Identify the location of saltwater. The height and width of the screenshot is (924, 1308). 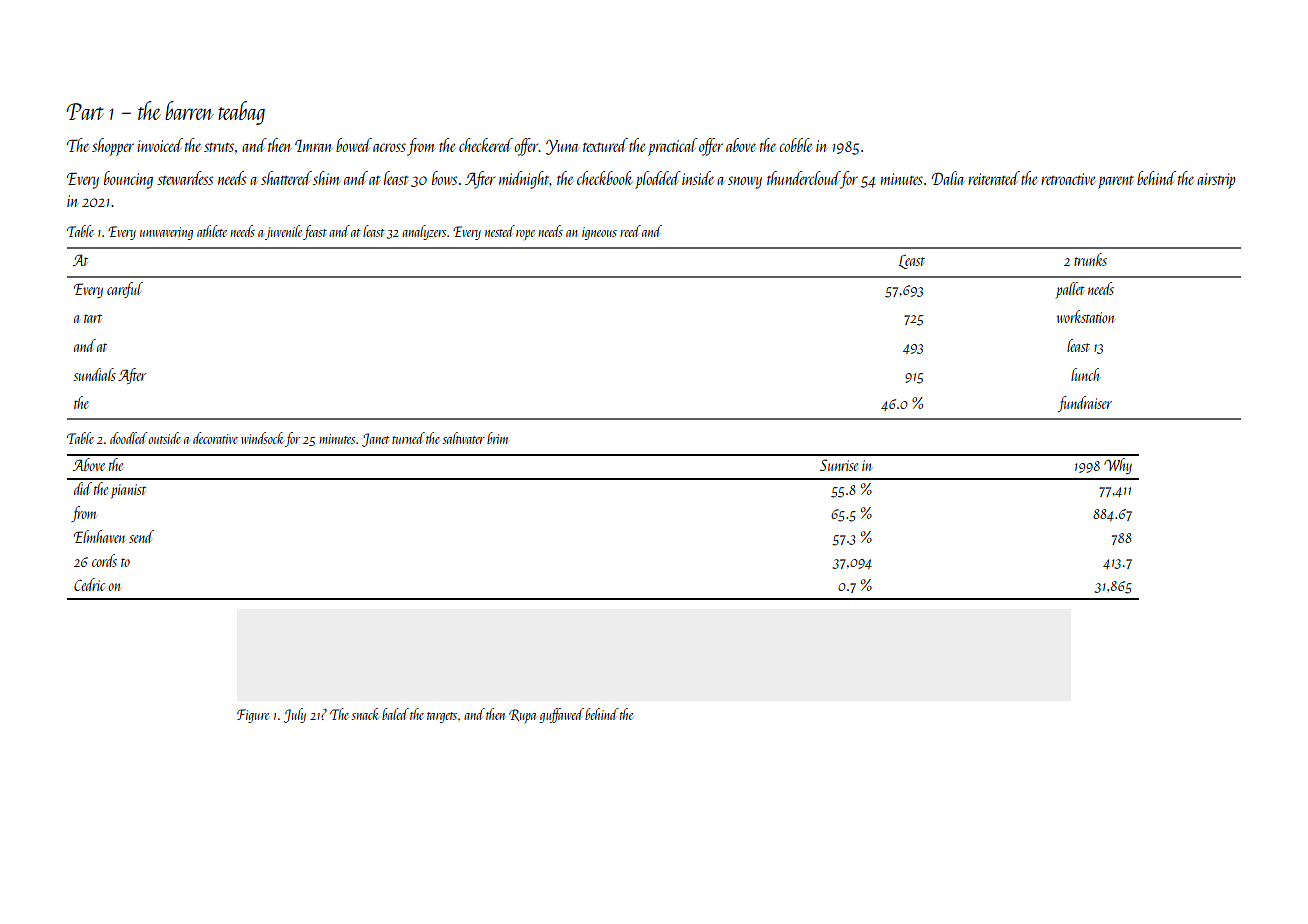
(464, 438).
